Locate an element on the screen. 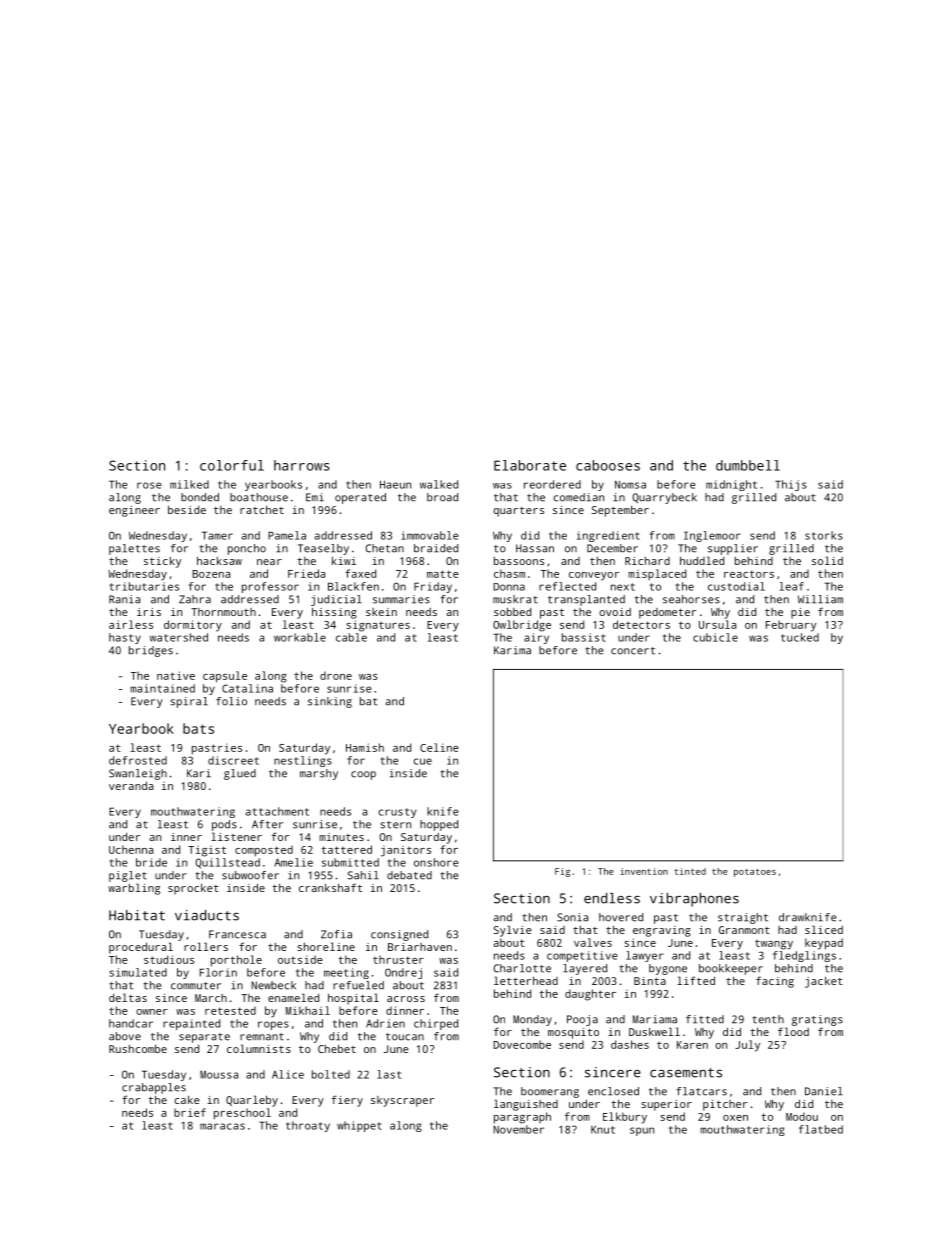 The height and width of the screenshot is (1233, 952). harrows is located at coordinates (302, 465).
